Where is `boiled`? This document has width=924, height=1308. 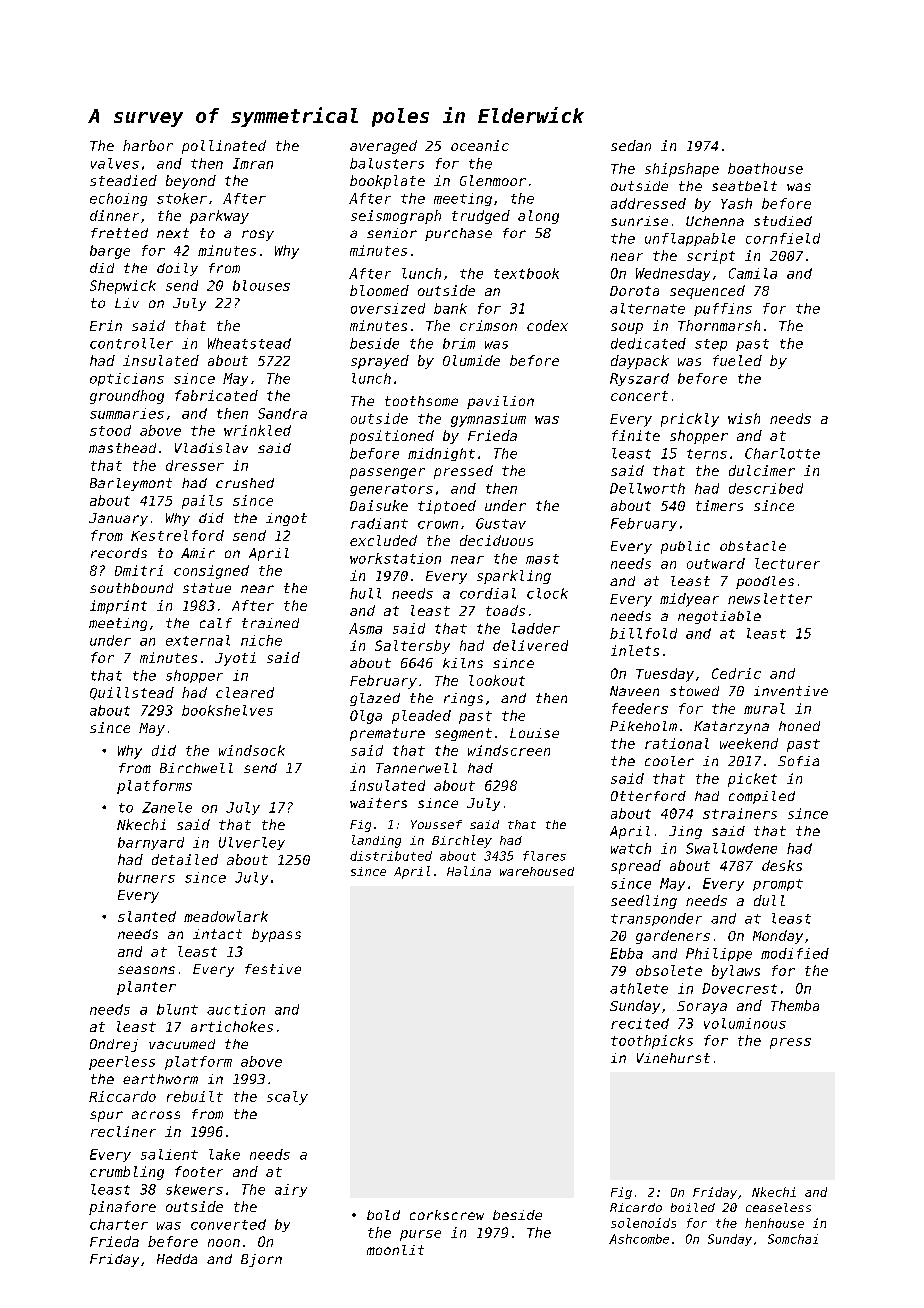
boiled is located at coordinates (693, 1207).
